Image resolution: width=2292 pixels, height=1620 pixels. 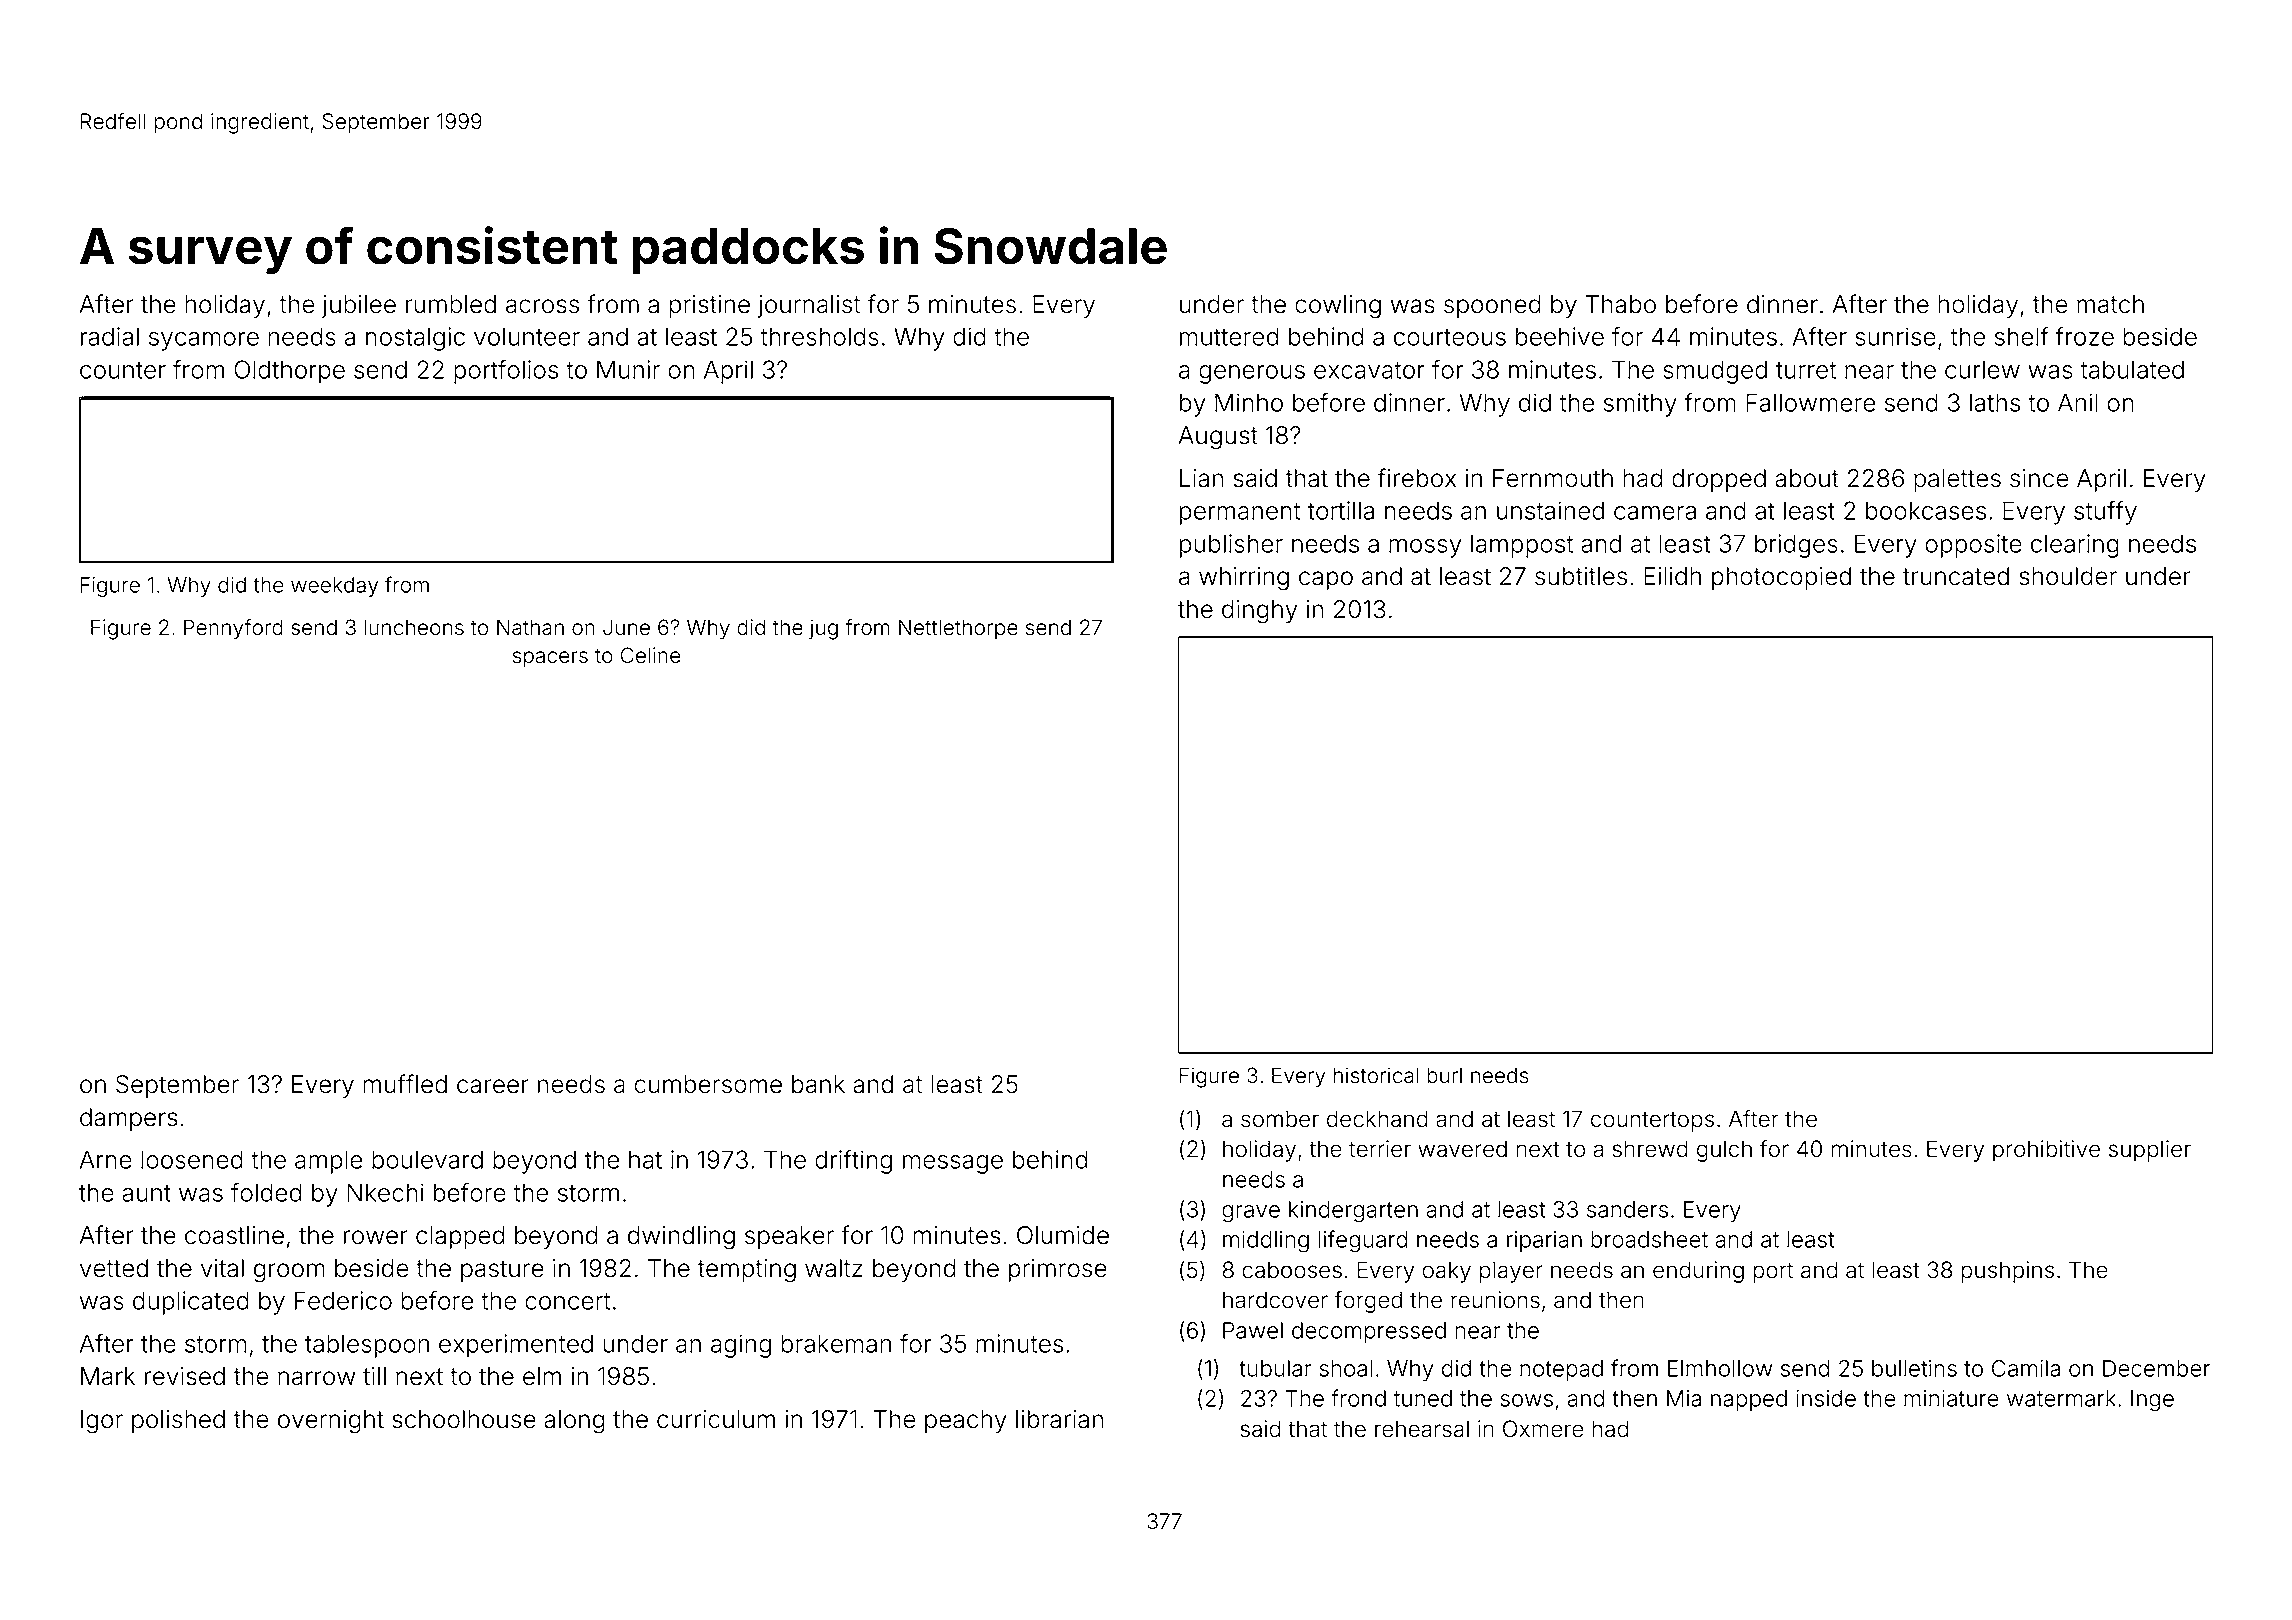 What do you see at coordinates (1543, 1429) in the page?
I see `Oxmere` at bounding box center [1543, 1429].
